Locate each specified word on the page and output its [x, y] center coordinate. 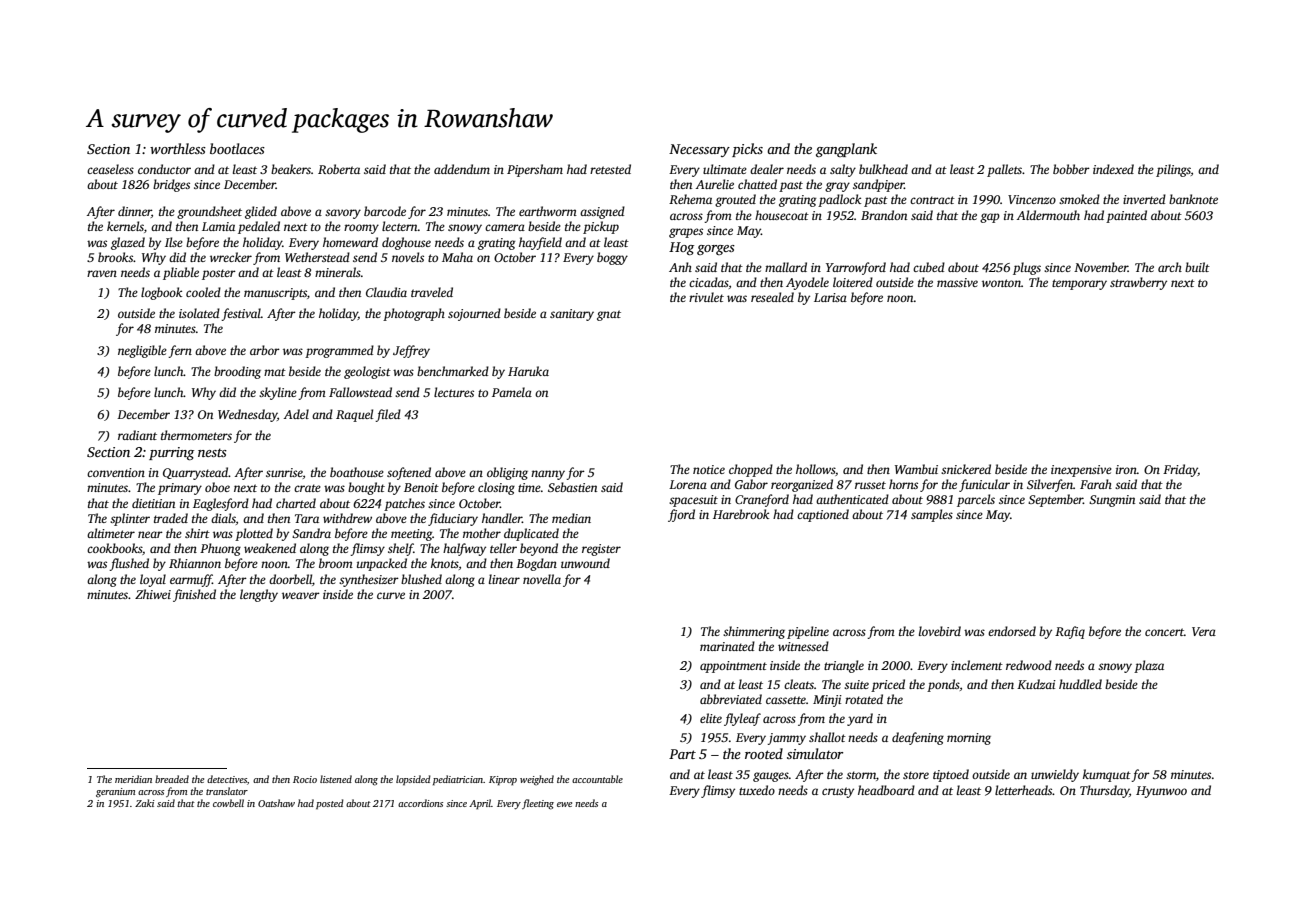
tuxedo [757, 790]
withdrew [347, 518]
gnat [609, 315]
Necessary [699, 150]
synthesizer [369, 580]
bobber [1071, 169]
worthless [178, 148]
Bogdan [536, 564]
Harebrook [741, 514]
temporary [1079, 284]
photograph [414, 314]
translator [227, 791]
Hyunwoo [1161, 792]
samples [932, 515]
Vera [1204, 631]
